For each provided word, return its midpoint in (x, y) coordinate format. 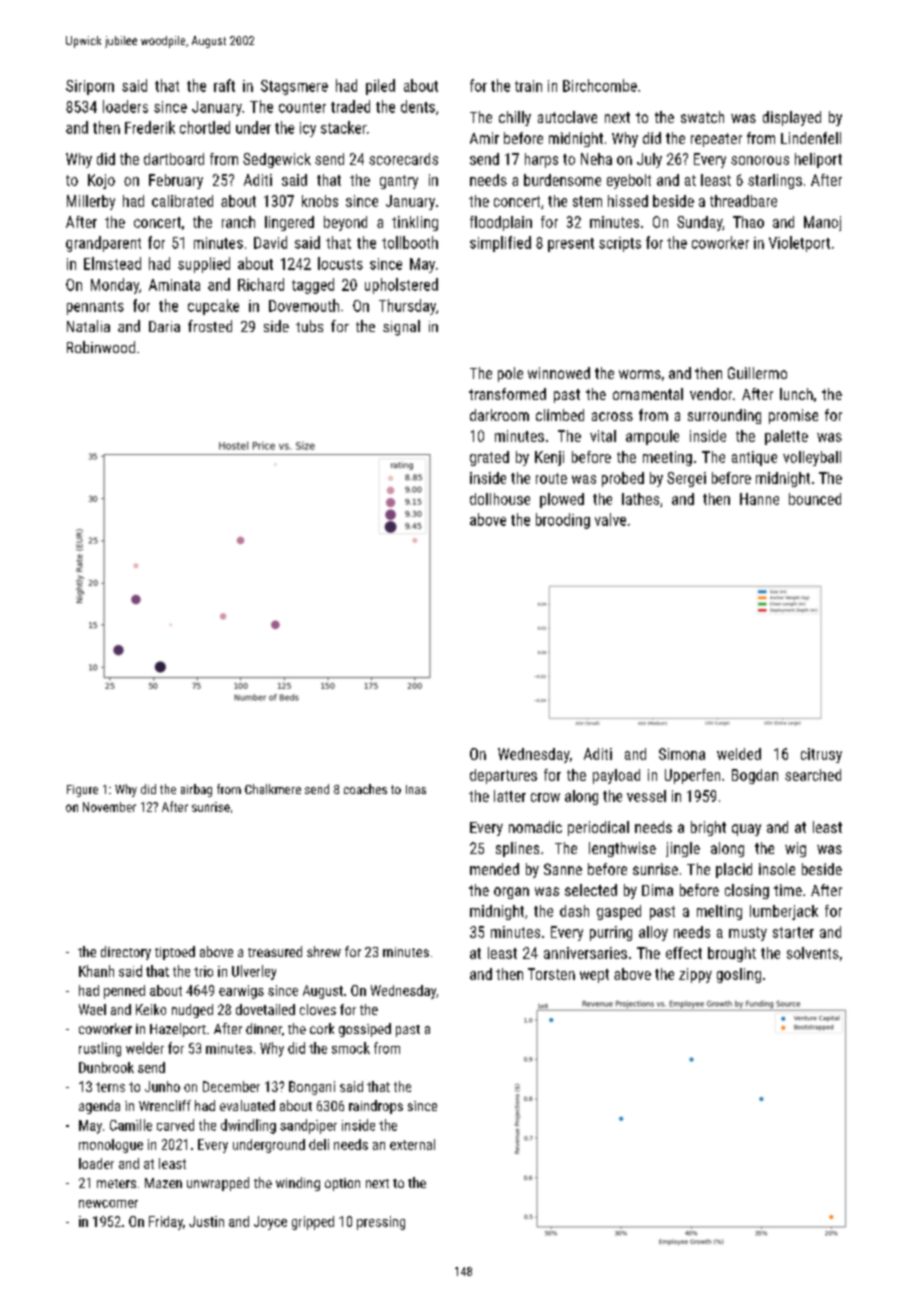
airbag (196, 790)
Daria (164, 326)
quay (746, 830)
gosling (739, 975)
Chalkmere (273, 789)
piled (380, 87)
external (412, 1144)
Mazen (163, 1183)
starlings (775, 181)
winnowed (559, 373)
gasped (619, 912)
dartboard (174, 159)
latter (510, 796)
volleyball (812, 458)
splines (517, 849)
